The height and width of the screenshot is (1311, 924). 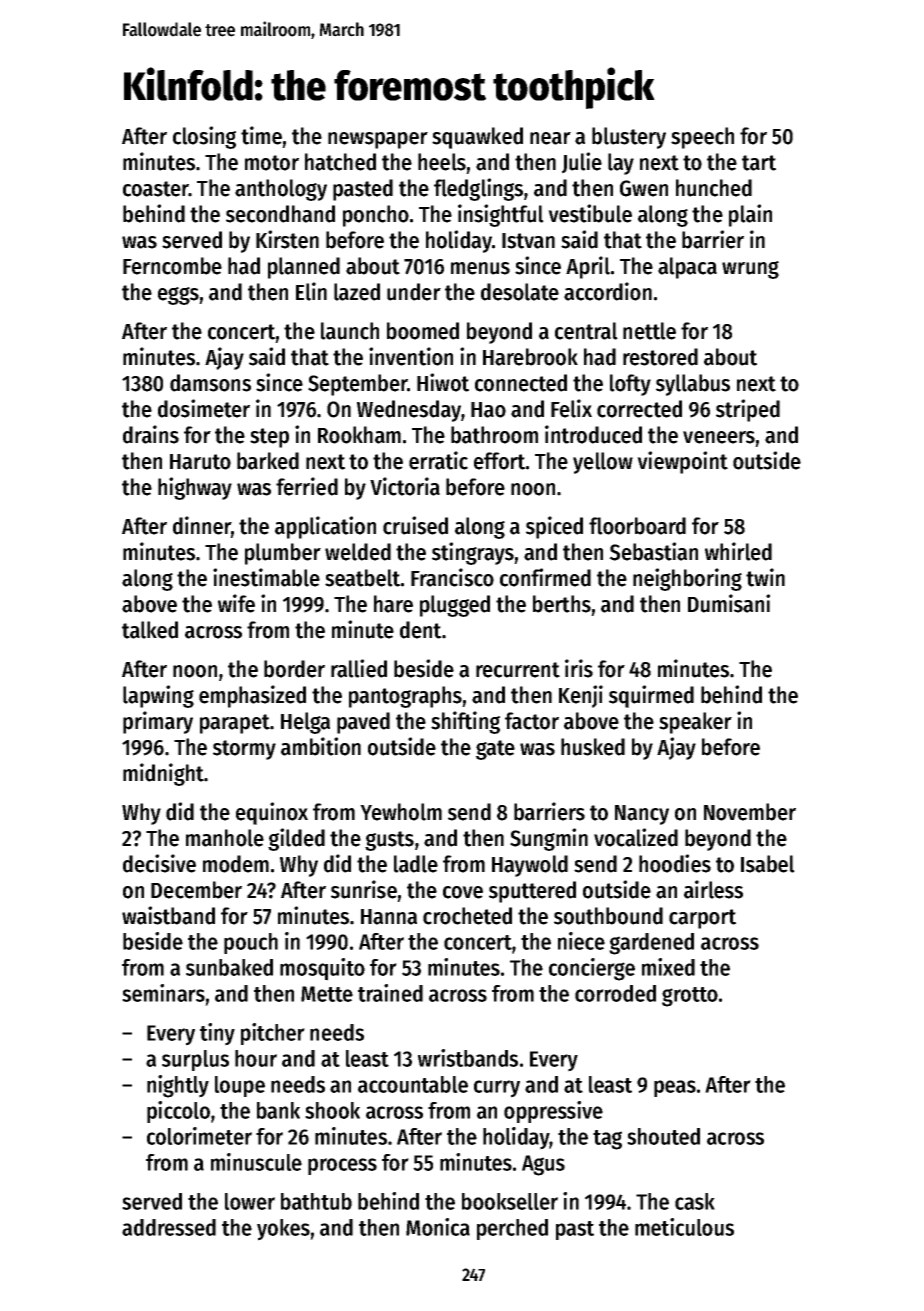 I want to click on meticulous, so click(x=684, y=1227).
